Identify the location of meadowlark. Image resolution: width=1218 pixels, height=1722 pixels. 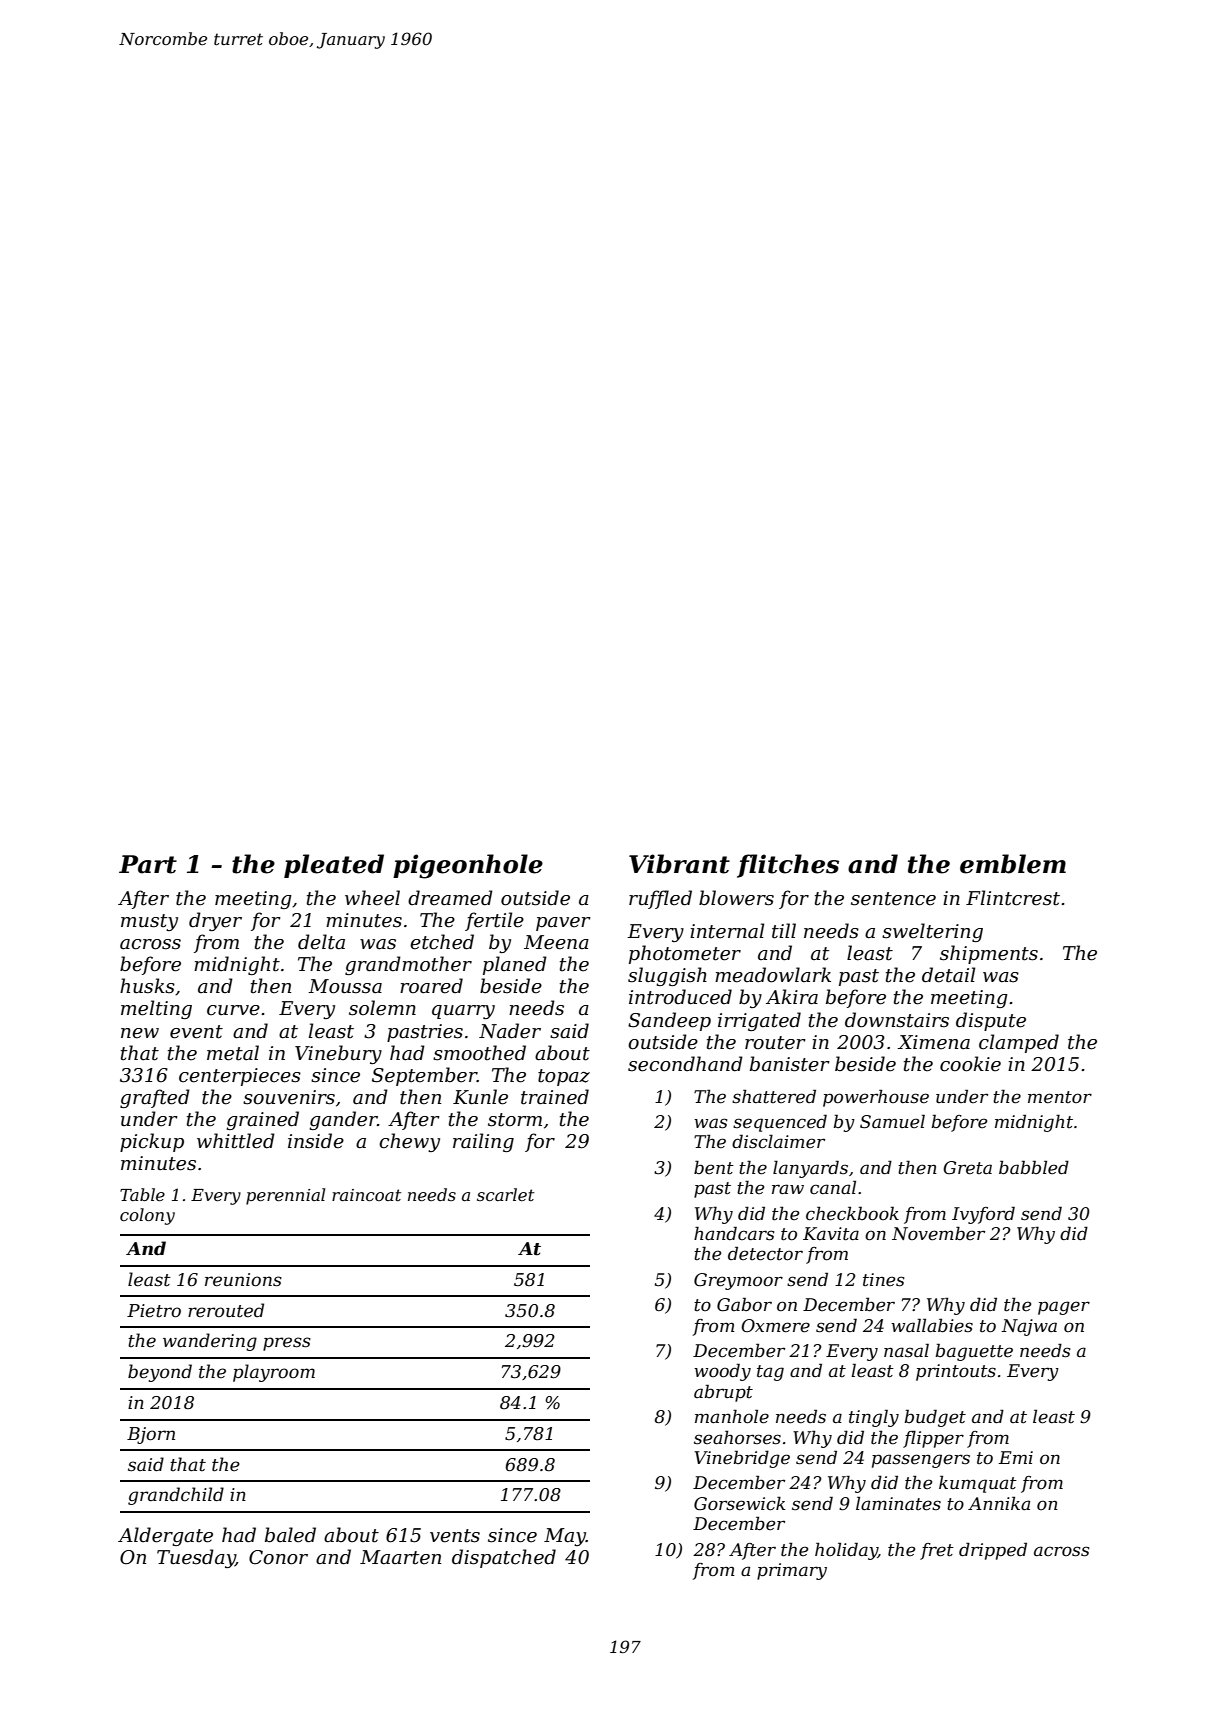
(773, 975).
